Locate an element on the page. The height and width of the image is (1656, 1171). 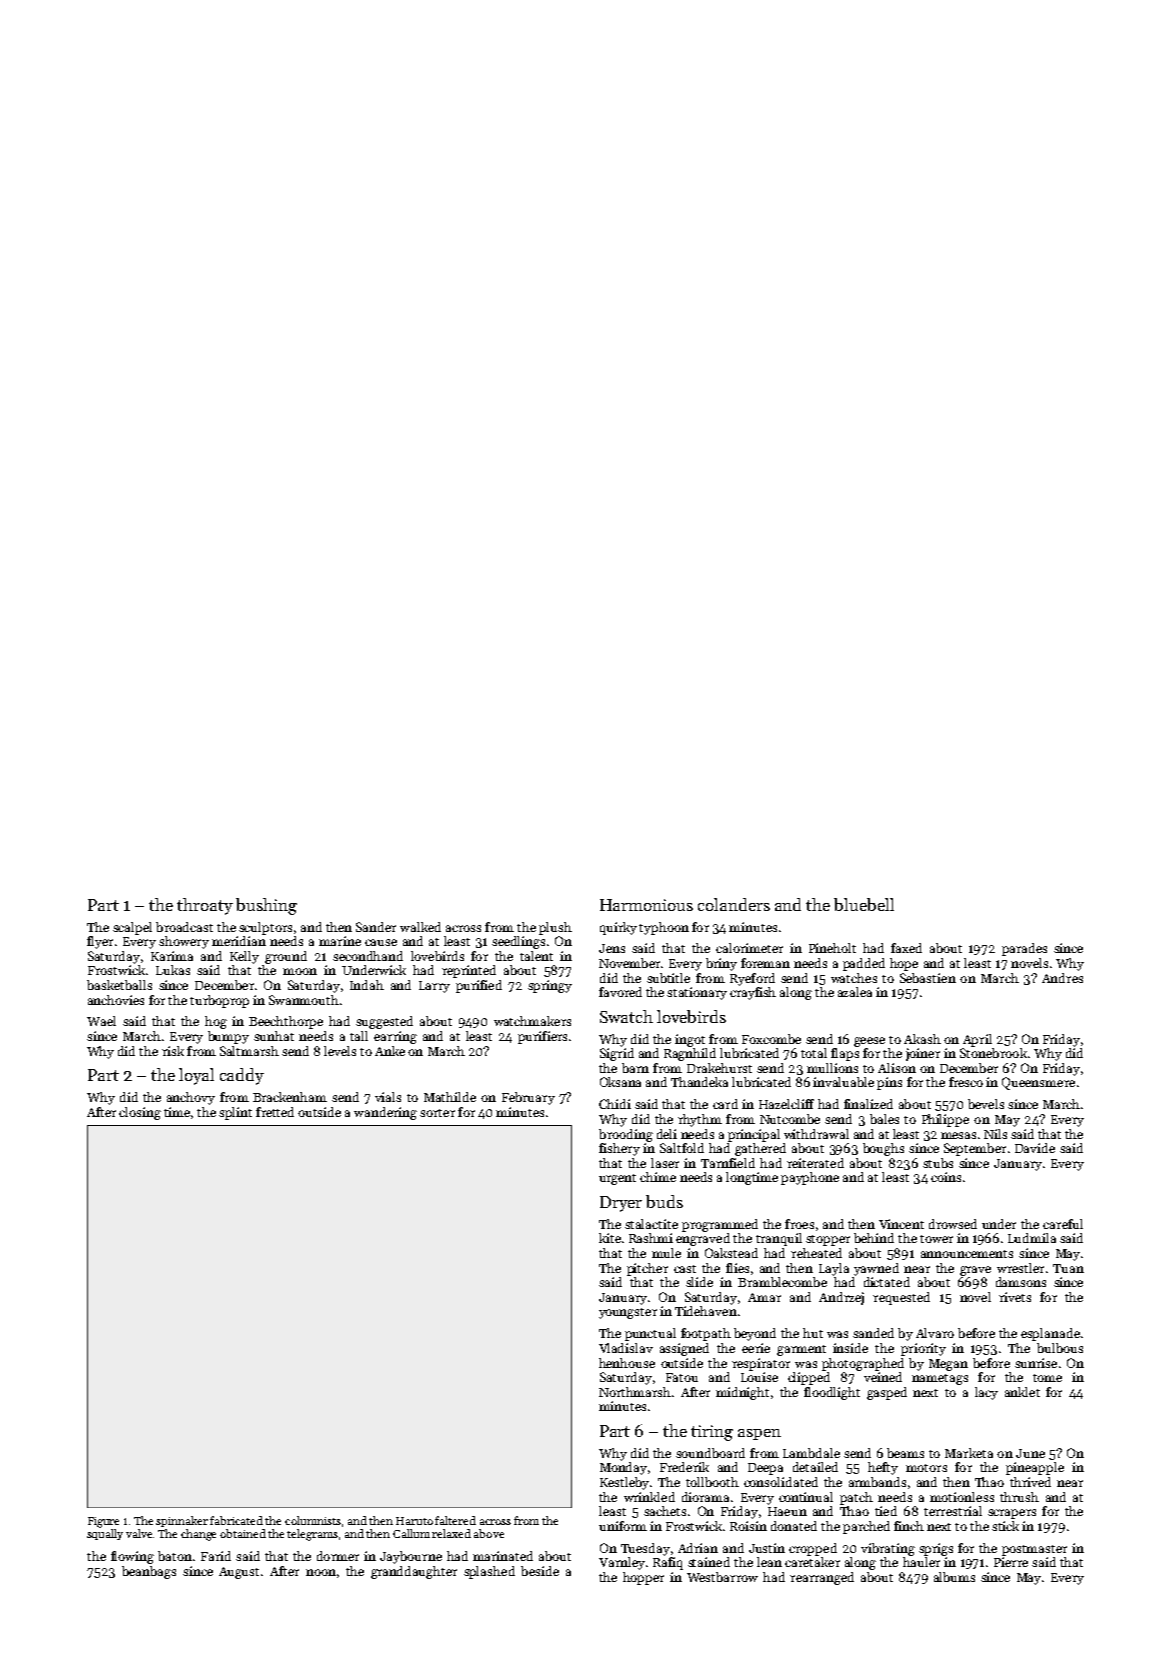
bluebell is located at coordinates (864, 904).
